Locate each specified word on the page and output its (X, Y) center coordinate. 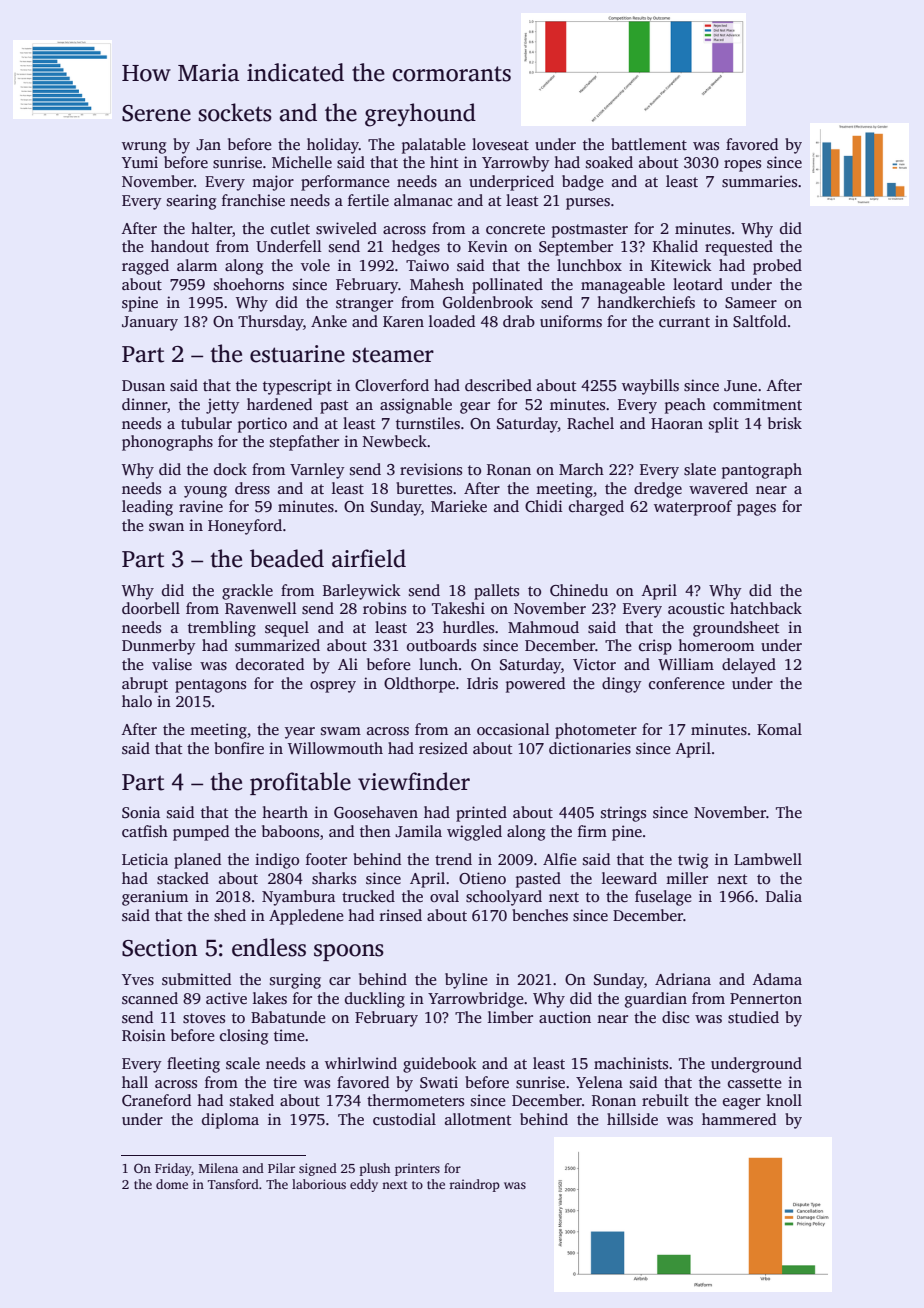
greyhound (420, 115)
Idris (482, 683)
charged (596, 508)
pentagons (210, 686)
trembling (222, 629)
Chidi (544, 506)
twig (693, 861)
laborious (319, 1184)
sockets (235, 112)
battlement (649, 144)
